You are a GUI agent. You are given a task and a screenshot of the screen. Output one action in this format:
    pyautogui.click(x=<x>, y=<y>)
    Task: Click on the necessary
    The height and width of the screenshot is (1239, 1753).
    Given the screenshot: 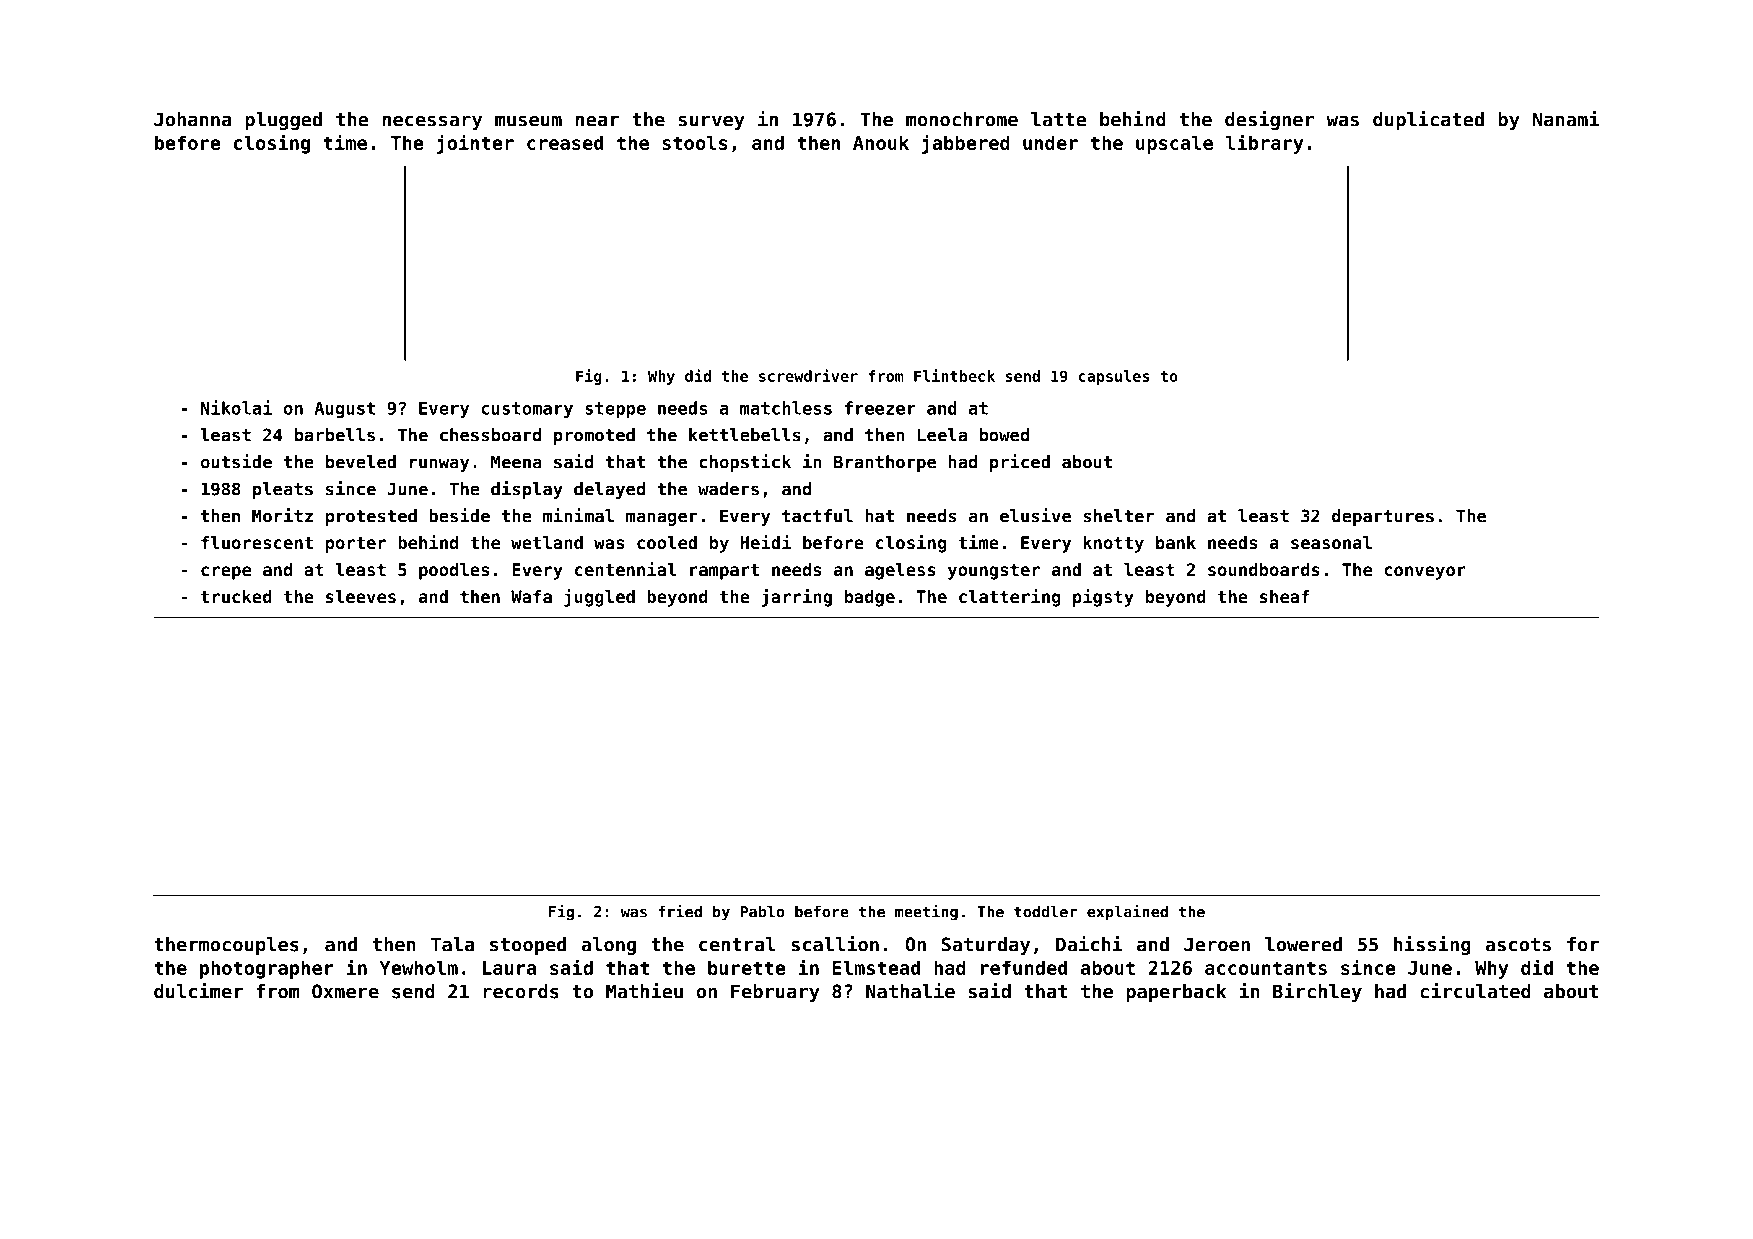 What is the action you would take?
    pyautogui.click(x=432, y=123)
